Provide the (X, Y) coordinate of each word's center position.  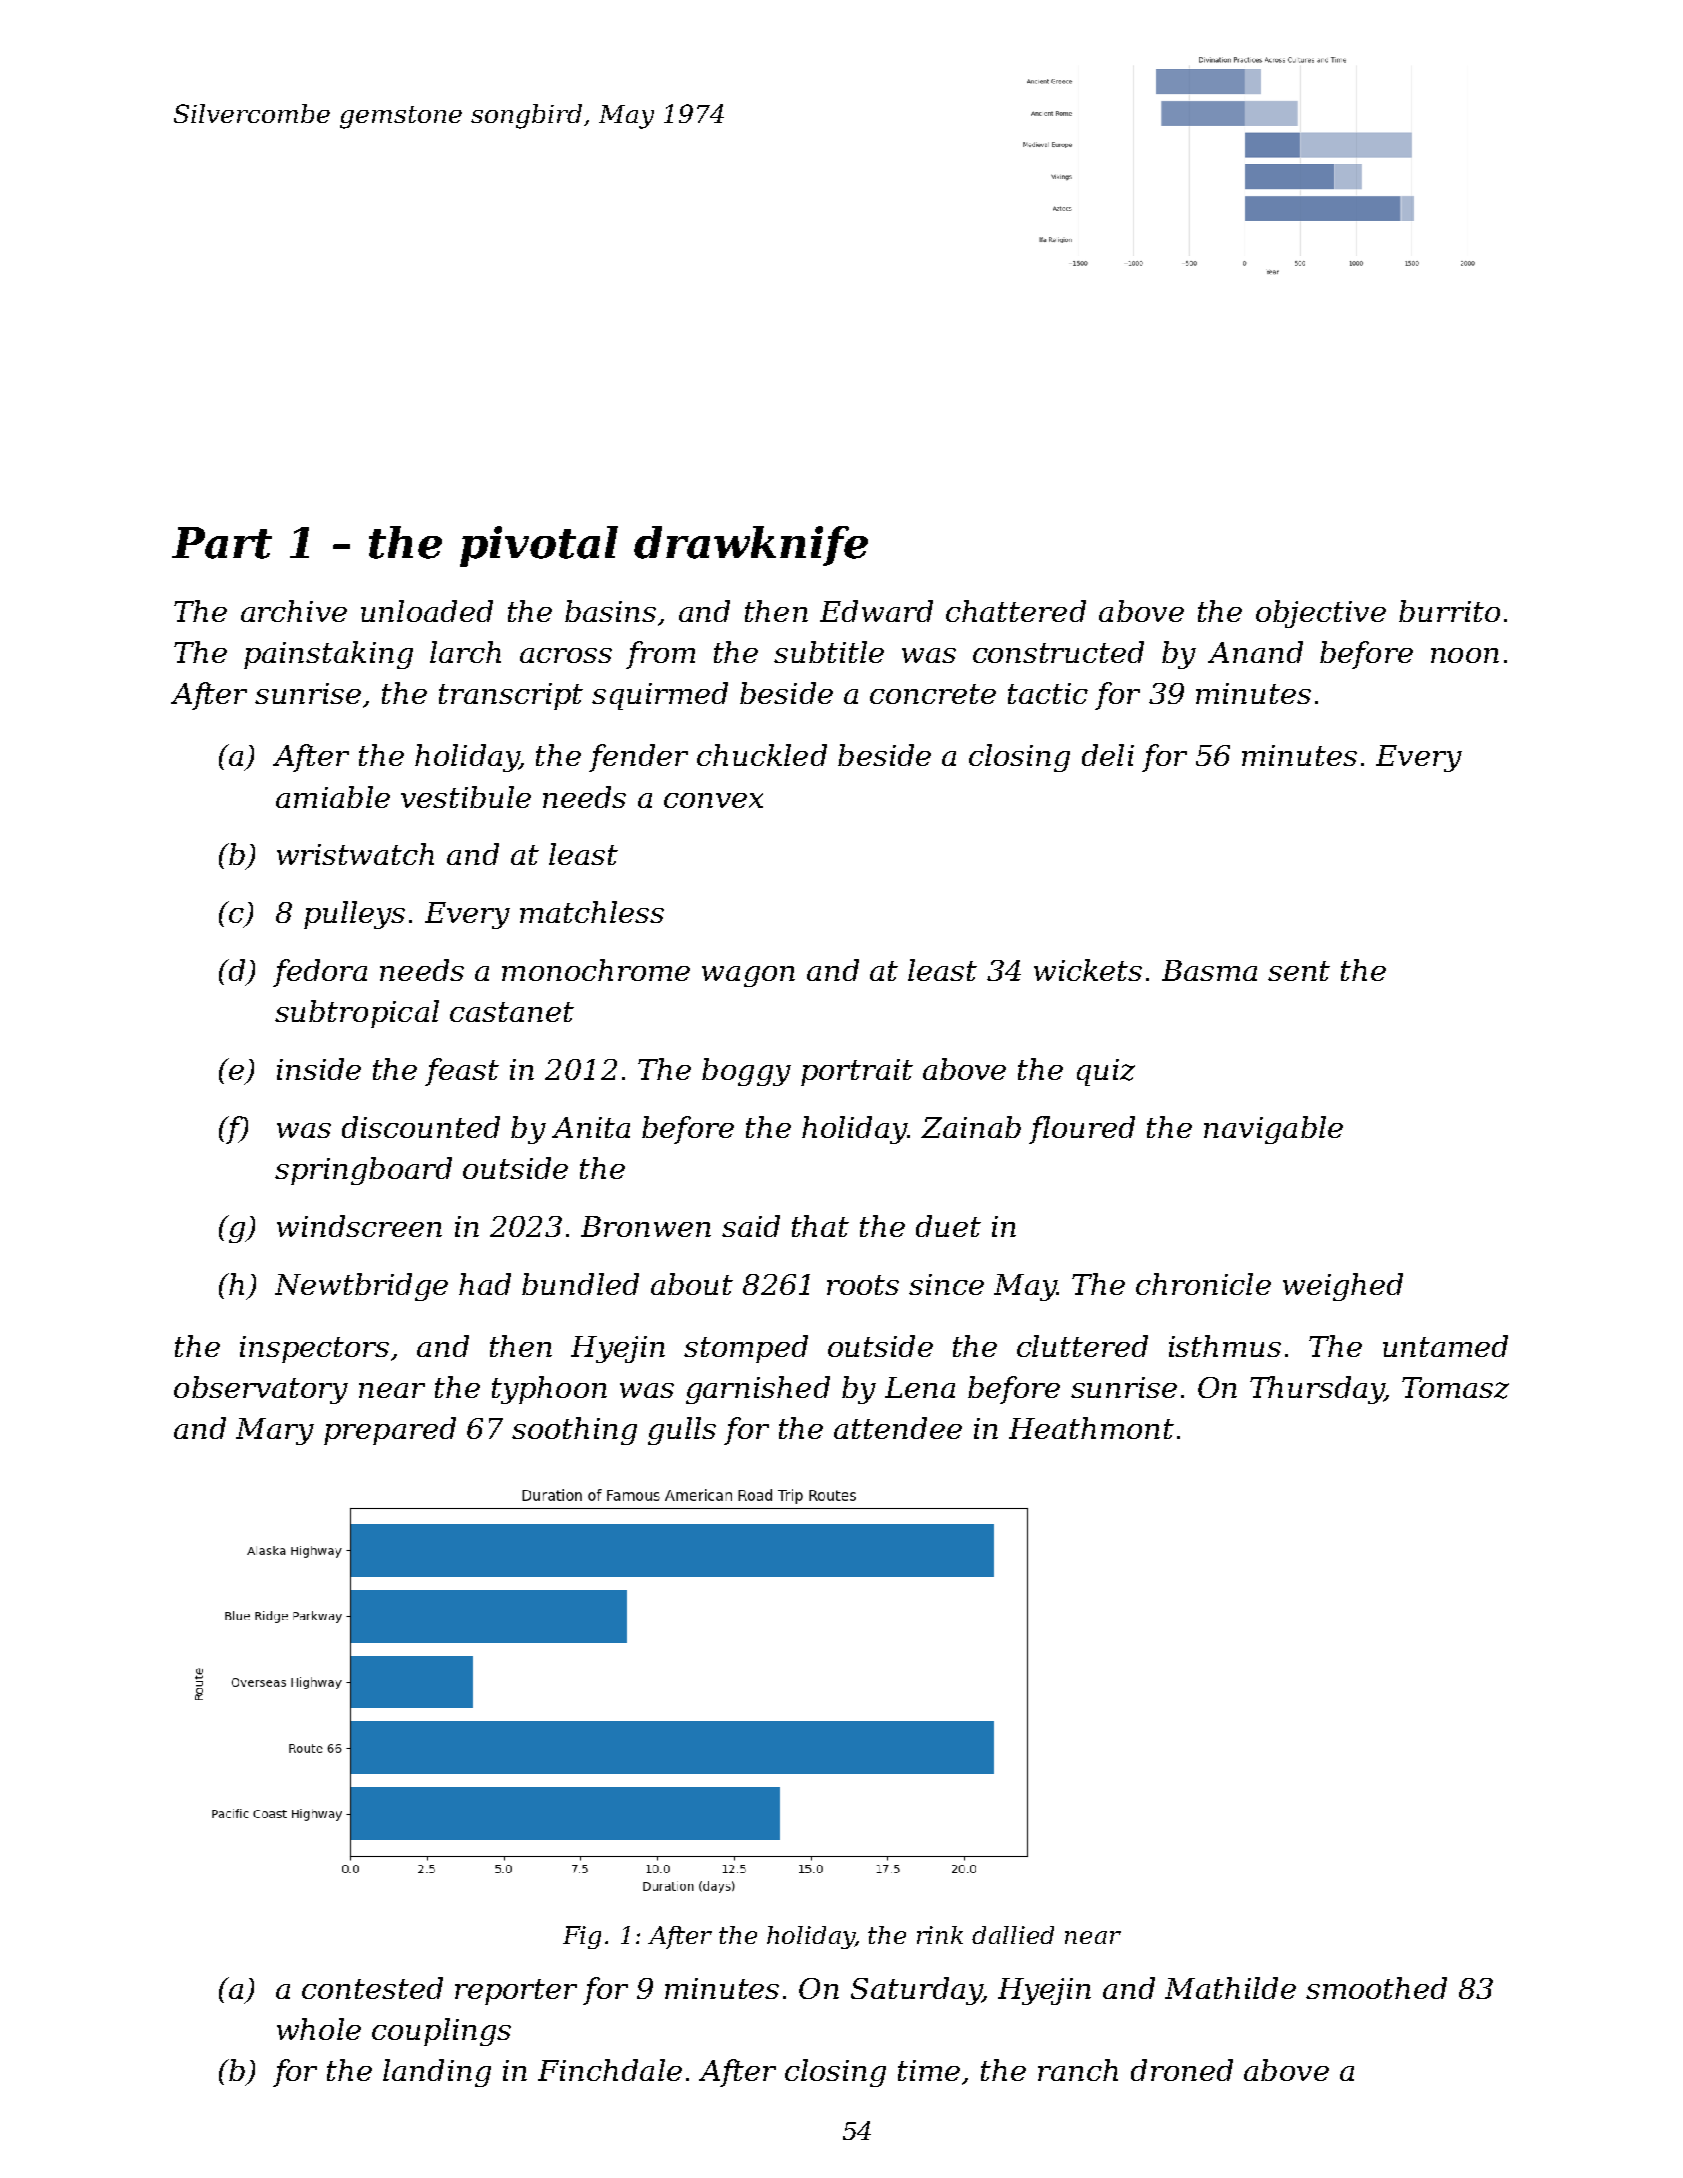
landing (437, 2073)
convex (713, 800)
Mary (275, 1431)
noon (1465, 655)
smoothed (1376, 1988)
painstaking (328, 655)
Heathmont (1091, 1428)
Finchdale (610, 2070)
